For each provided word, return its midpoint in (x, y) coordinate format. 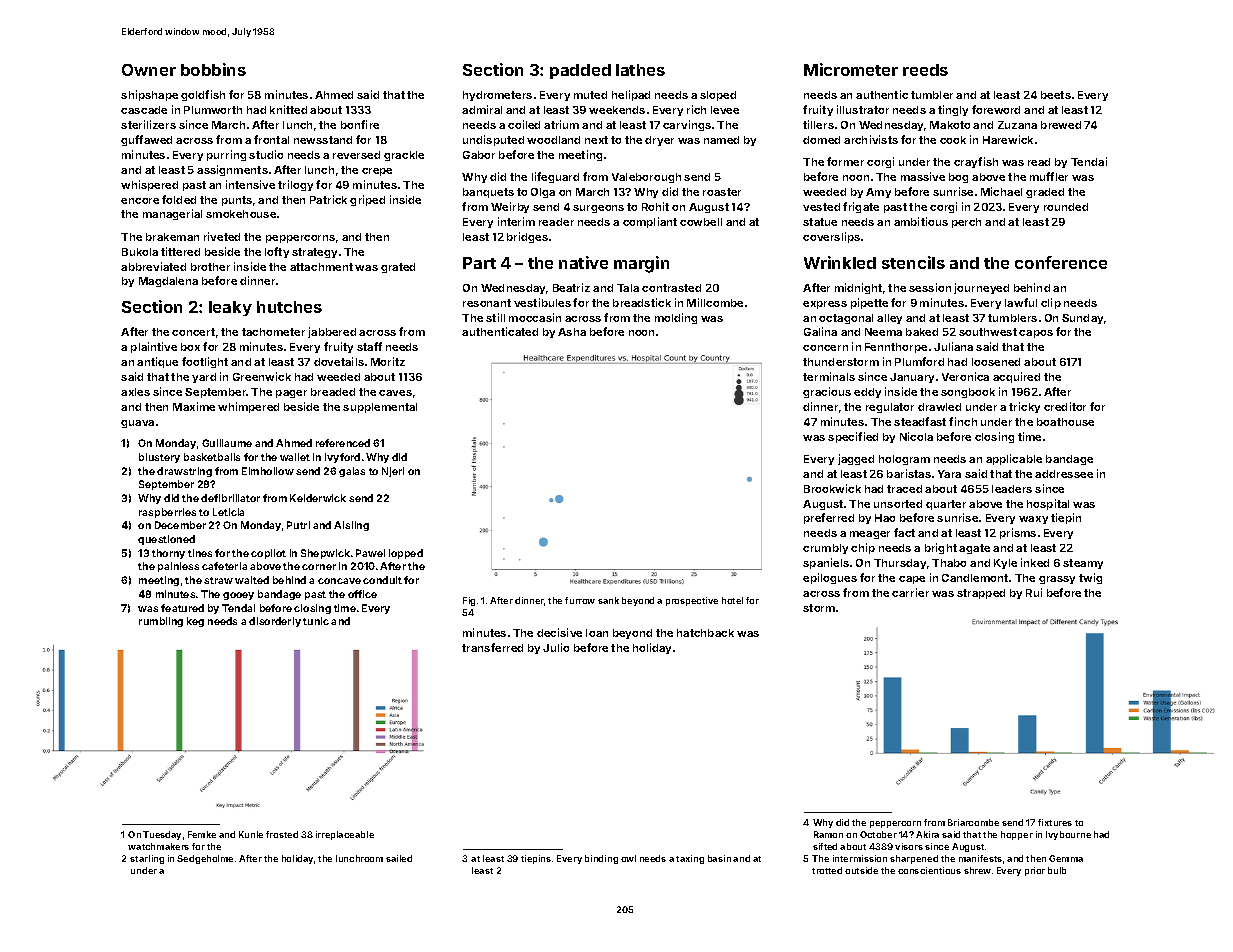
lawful (1021, 302)
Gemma (1066, 858)
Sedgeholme (205, 859)
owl (628, 858)
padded (580, 71)
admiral (482, 109)
